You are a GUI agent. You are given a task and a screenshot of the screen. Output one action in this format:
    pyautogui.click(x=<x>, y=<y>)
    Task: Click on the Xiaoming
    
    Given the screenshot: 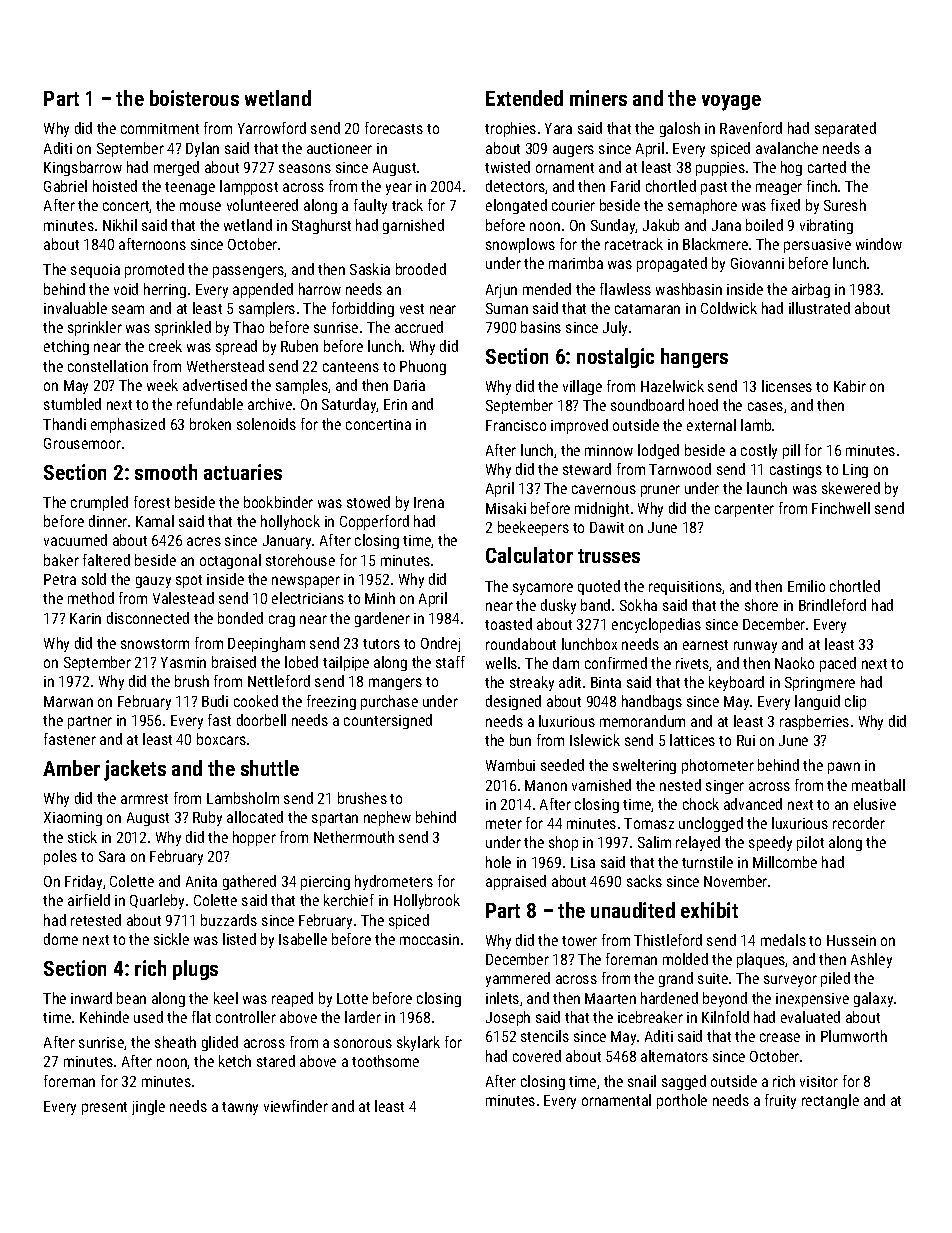 What is the action you would take?
    pyautogui.click(x=73, y=819)
